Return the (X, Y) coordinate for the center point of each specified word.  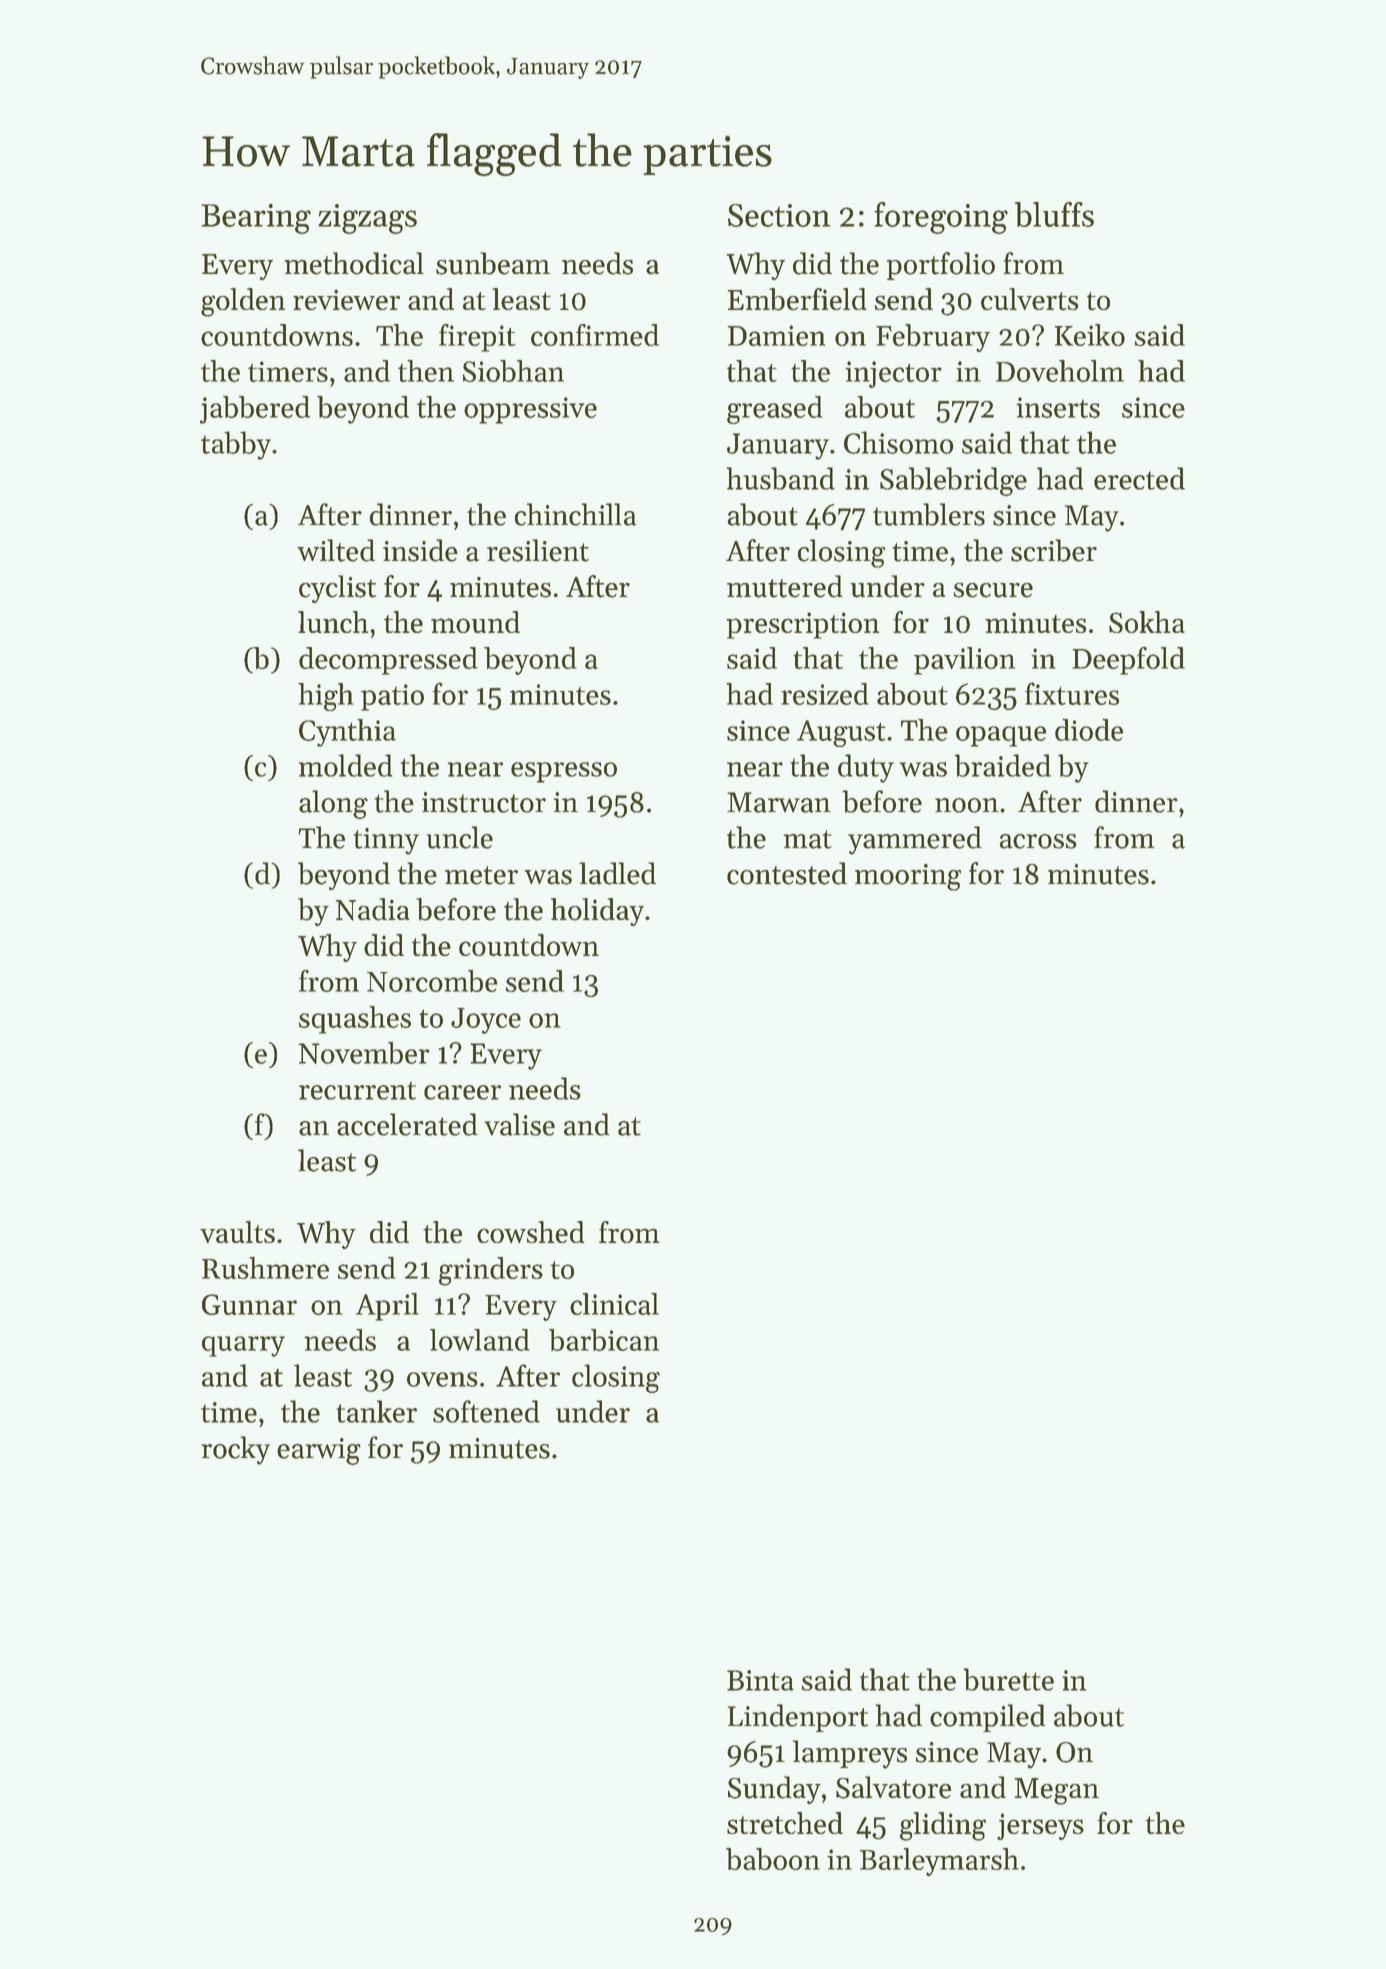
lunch (333, 622)
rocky (235, 1450)
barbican (604, 1340)
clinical (614, 1304)
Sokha (1147, 622)
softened (486, 1411)
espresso (564, 772)
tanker (376, 1411)
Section (779, 215)
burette (1008, 1679)
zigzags (367, 219)
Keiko (1090, 335)
